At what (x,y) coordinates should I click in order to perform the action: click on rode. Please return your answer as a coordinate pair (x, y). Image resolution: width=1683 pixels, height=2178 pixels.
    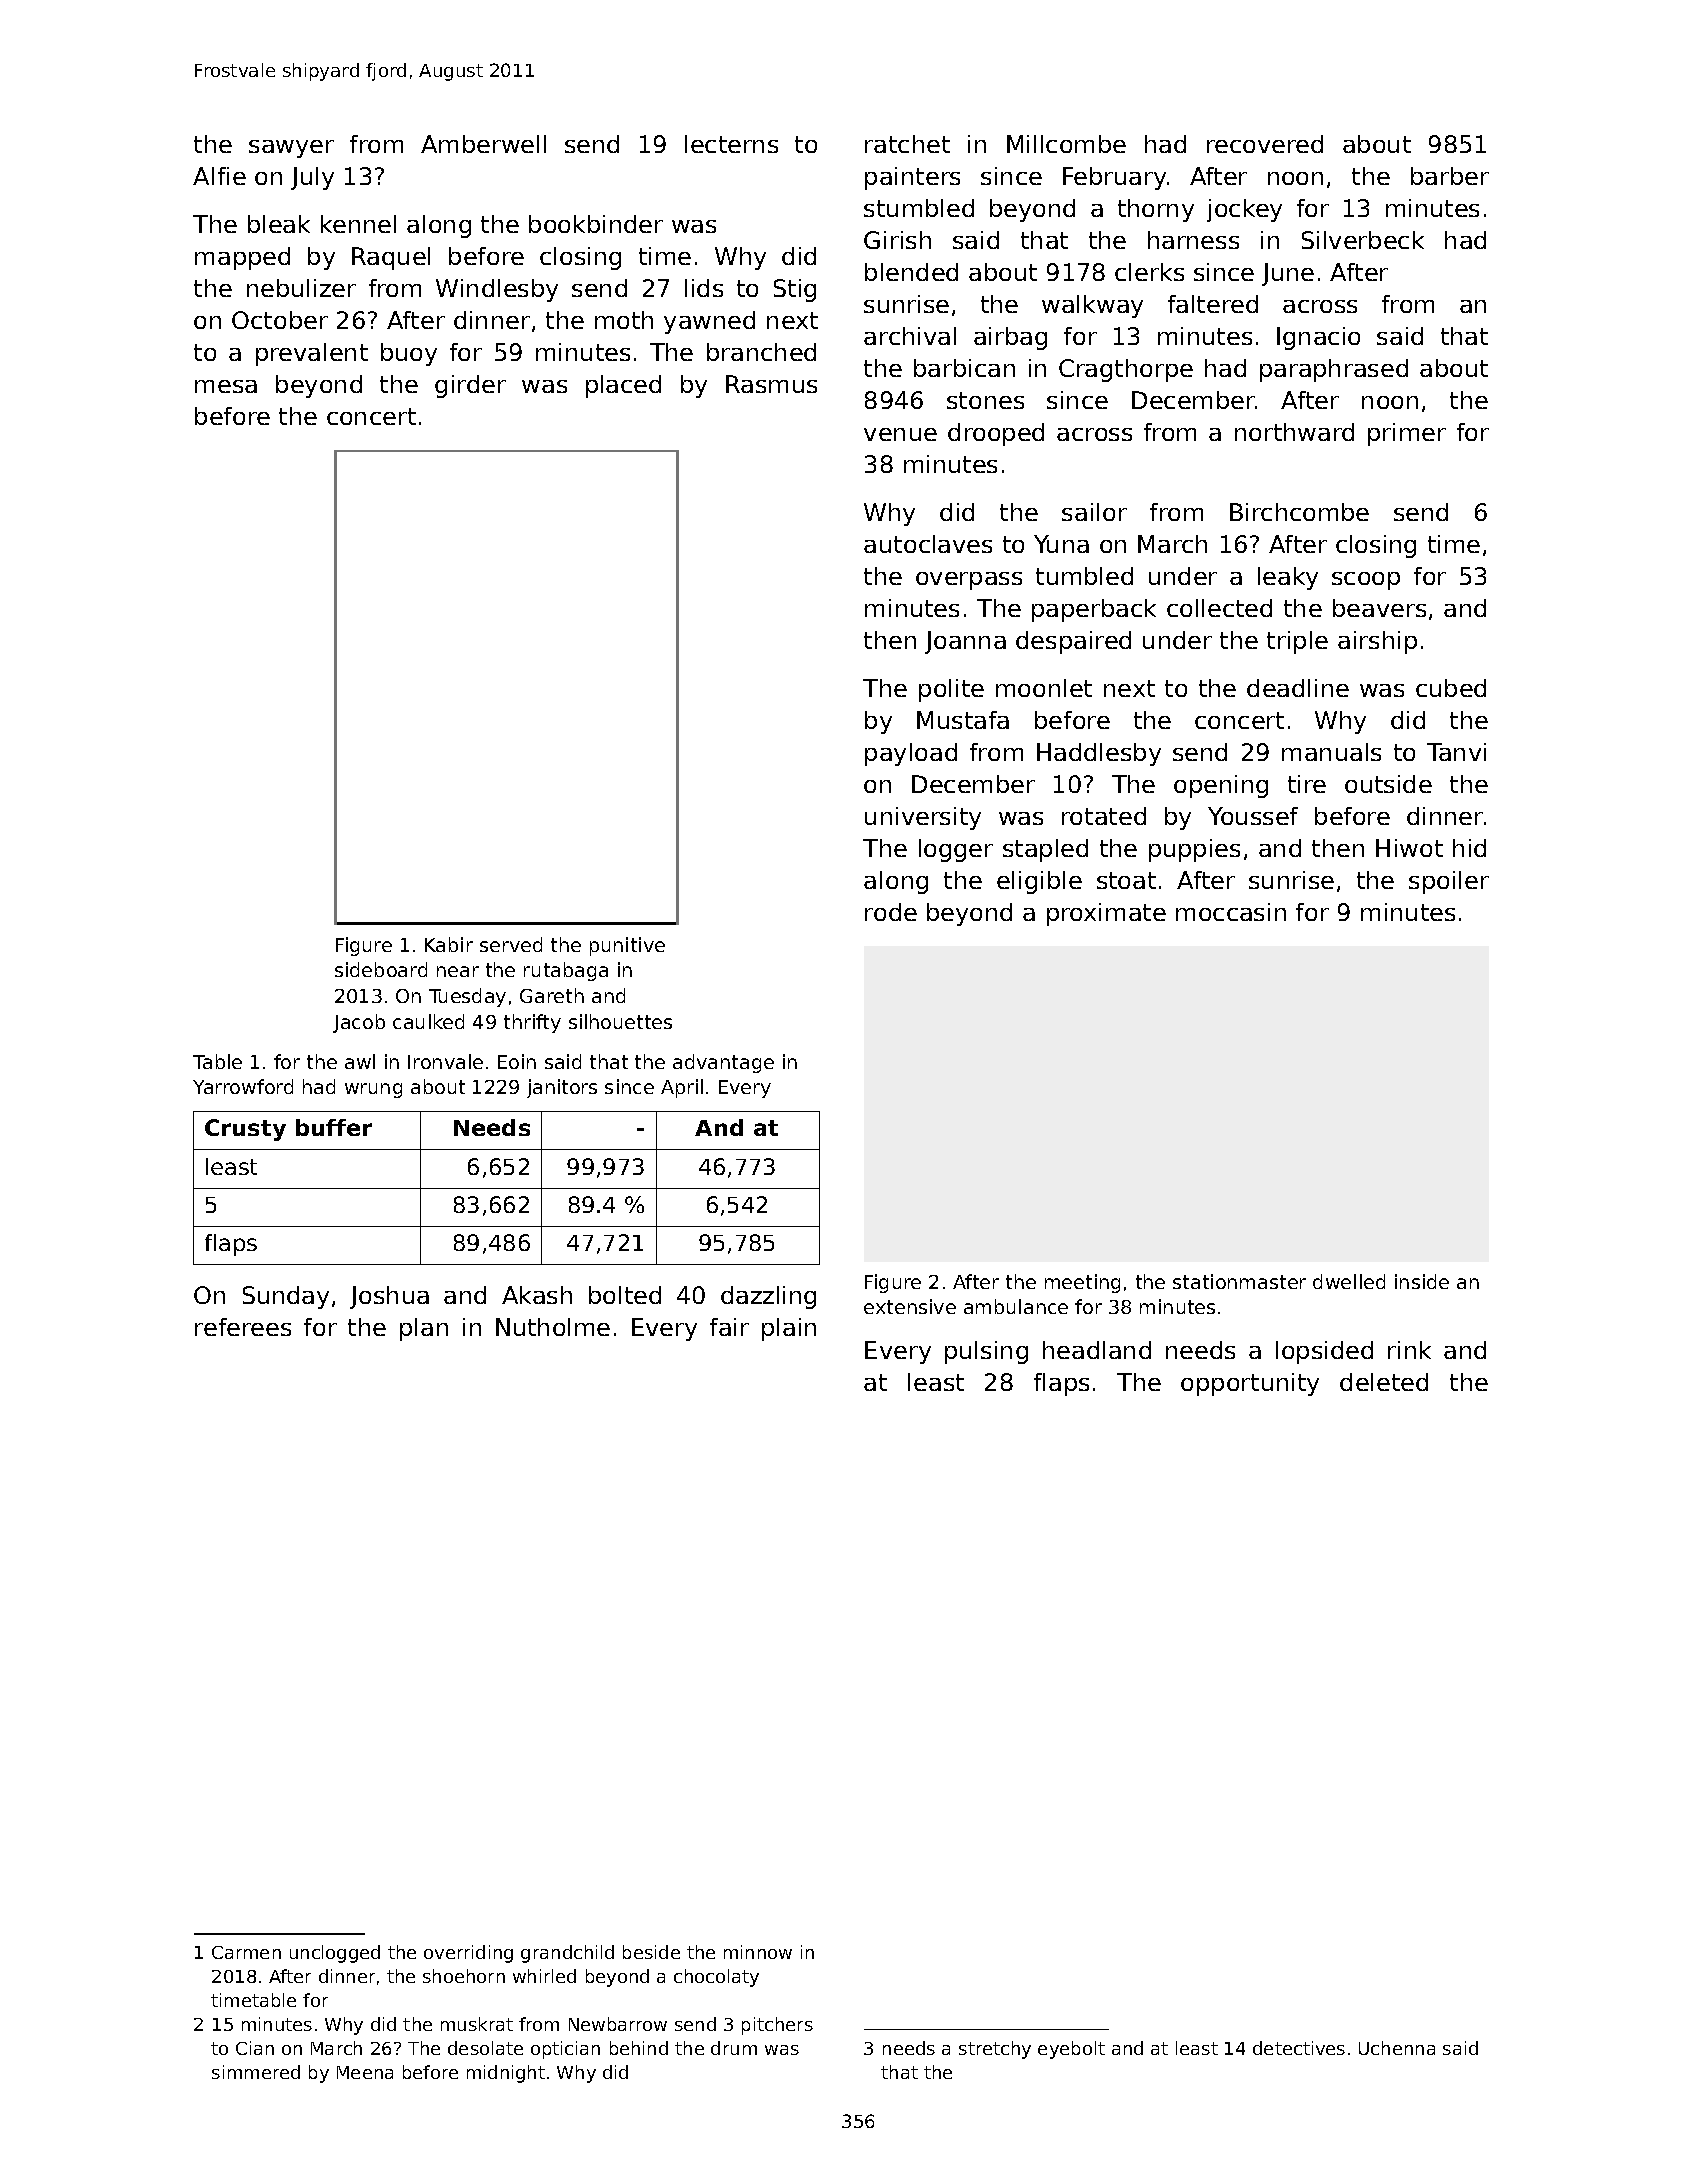
    Looking at the image, I should click on (891, 912).
